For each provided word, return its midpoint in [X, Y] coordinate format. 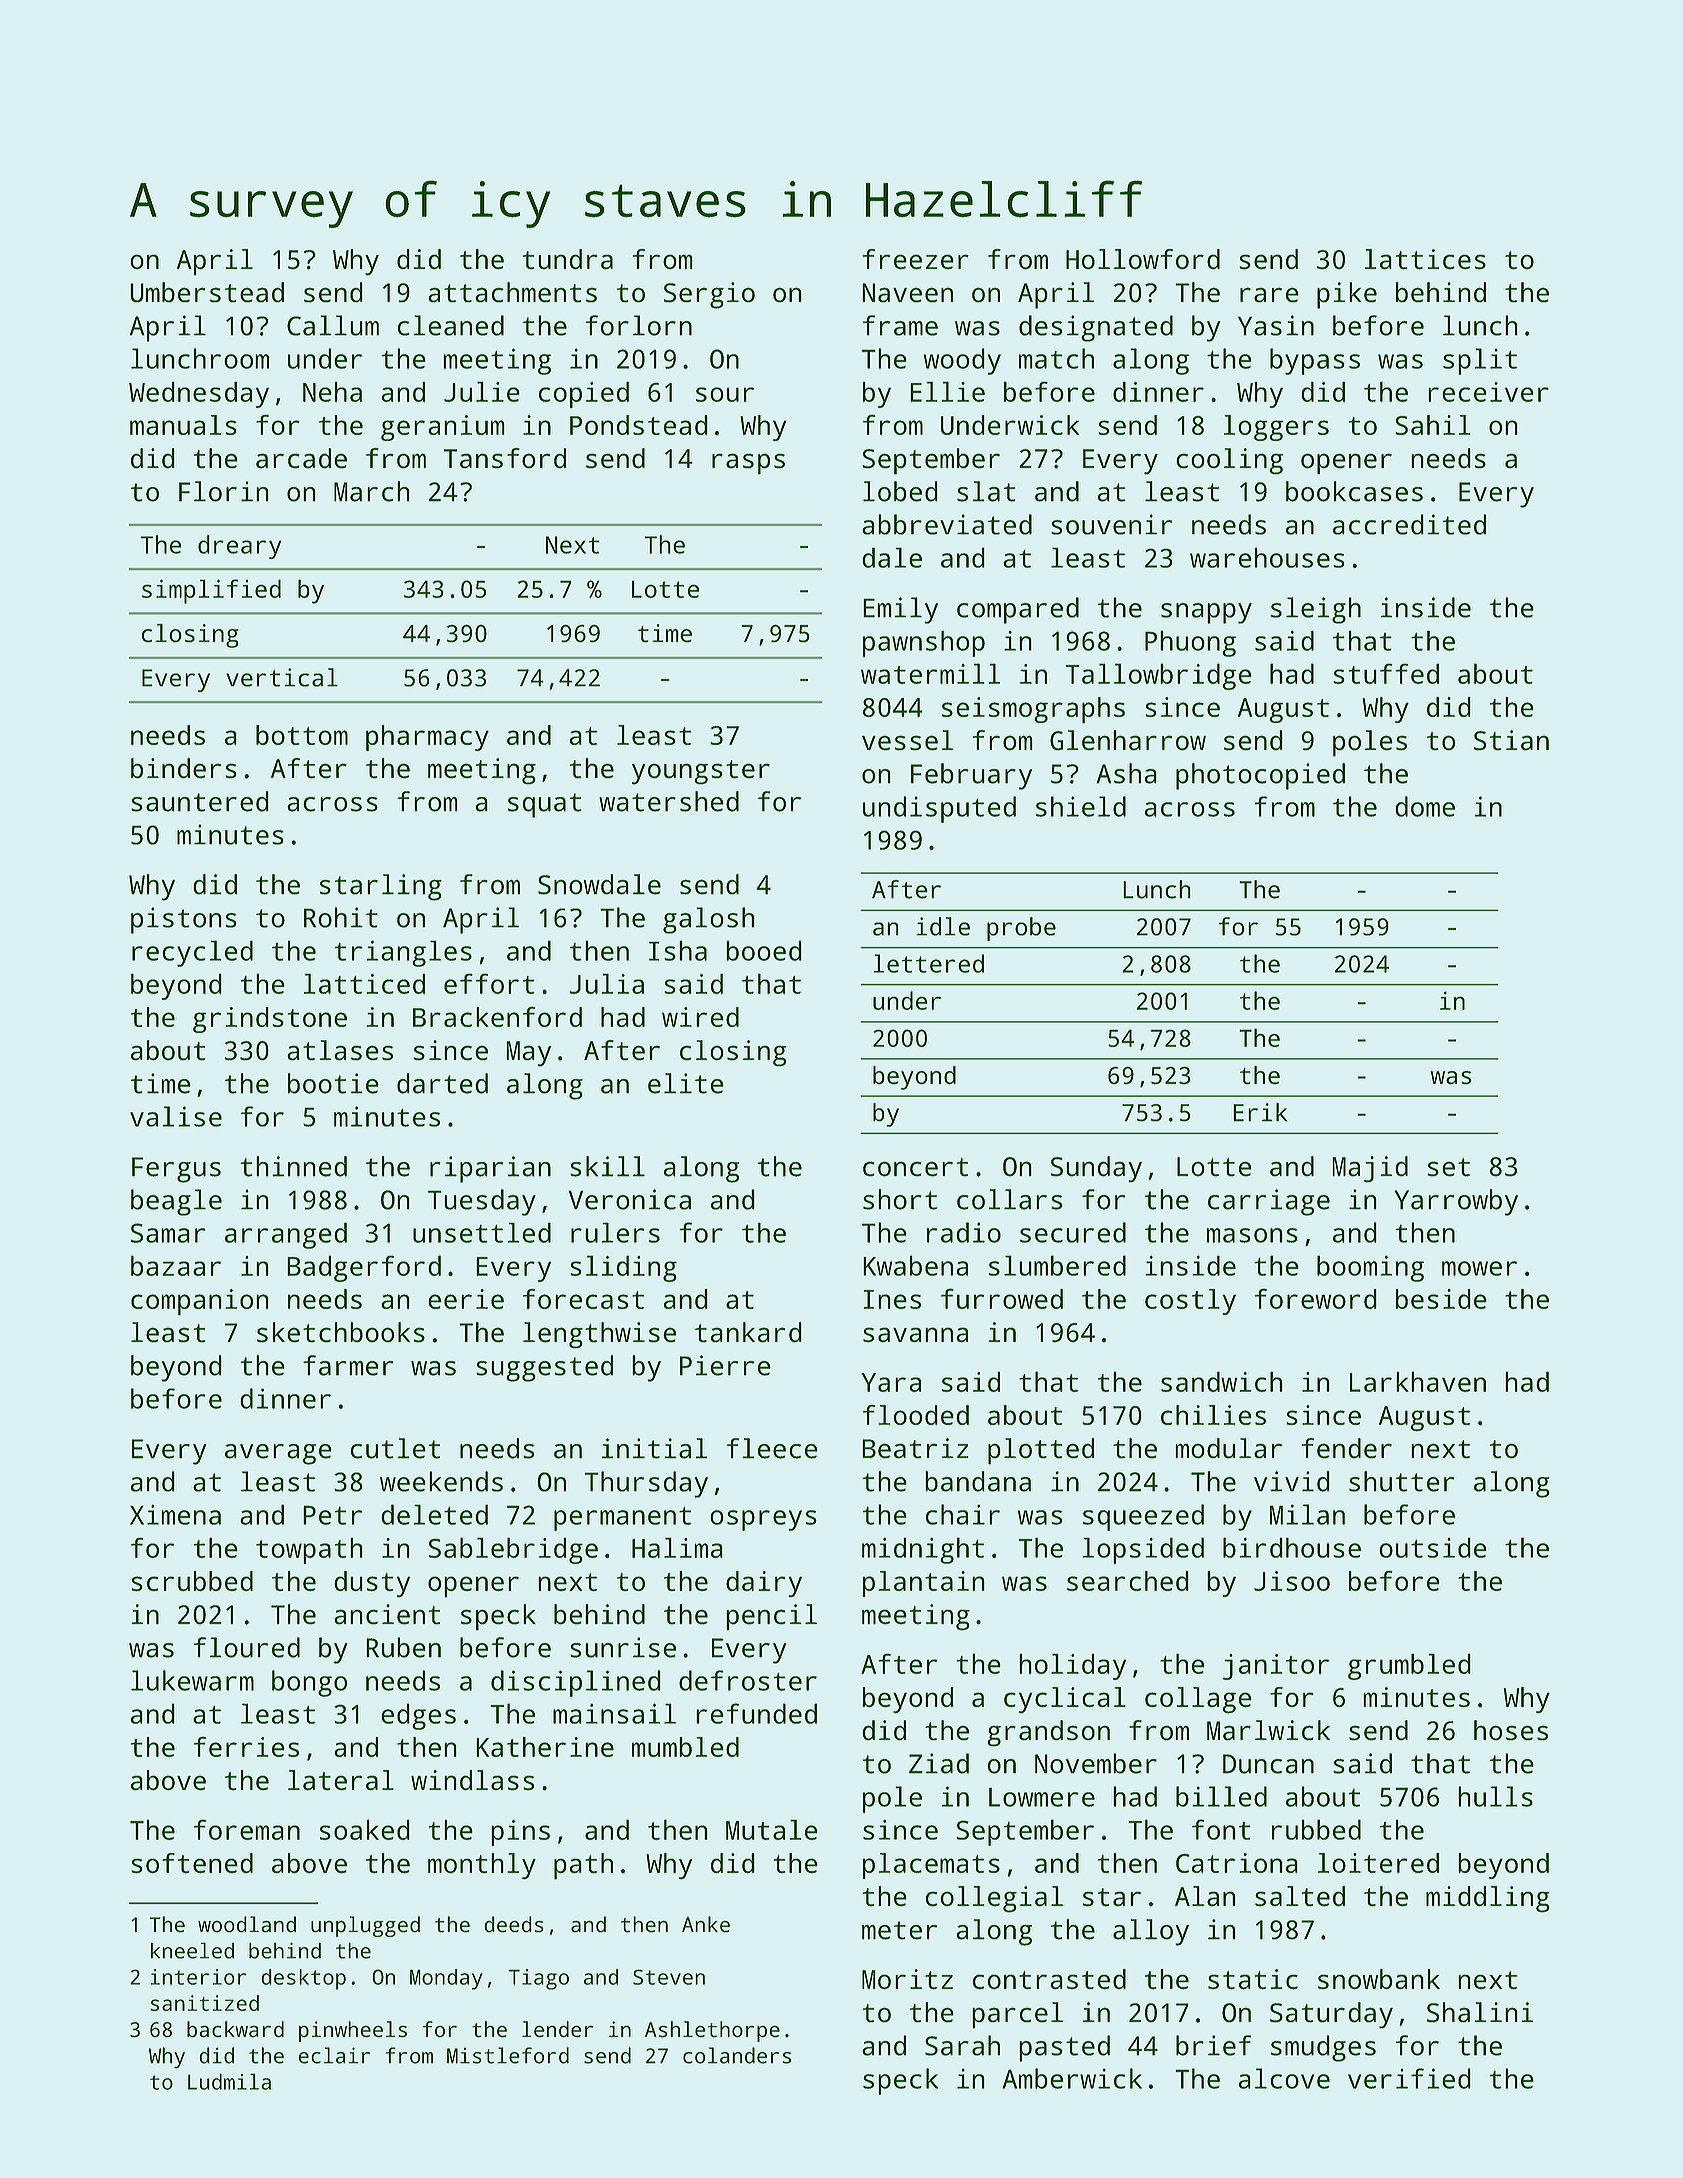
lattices [1425, 259]
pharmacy [427, 738]
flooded [916, 1415]
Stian [1511, 740]
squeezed [1143, 1517]
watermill [930, 673]
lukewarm [192, 1680]
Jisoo [1292, 1581]
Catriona [1237, 1863]
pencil [771, 1617]
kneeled [192, 1950]
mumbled [685, 1747]
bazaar [176, 1265]
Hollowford [1143, 259]
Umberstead [207, 292]
